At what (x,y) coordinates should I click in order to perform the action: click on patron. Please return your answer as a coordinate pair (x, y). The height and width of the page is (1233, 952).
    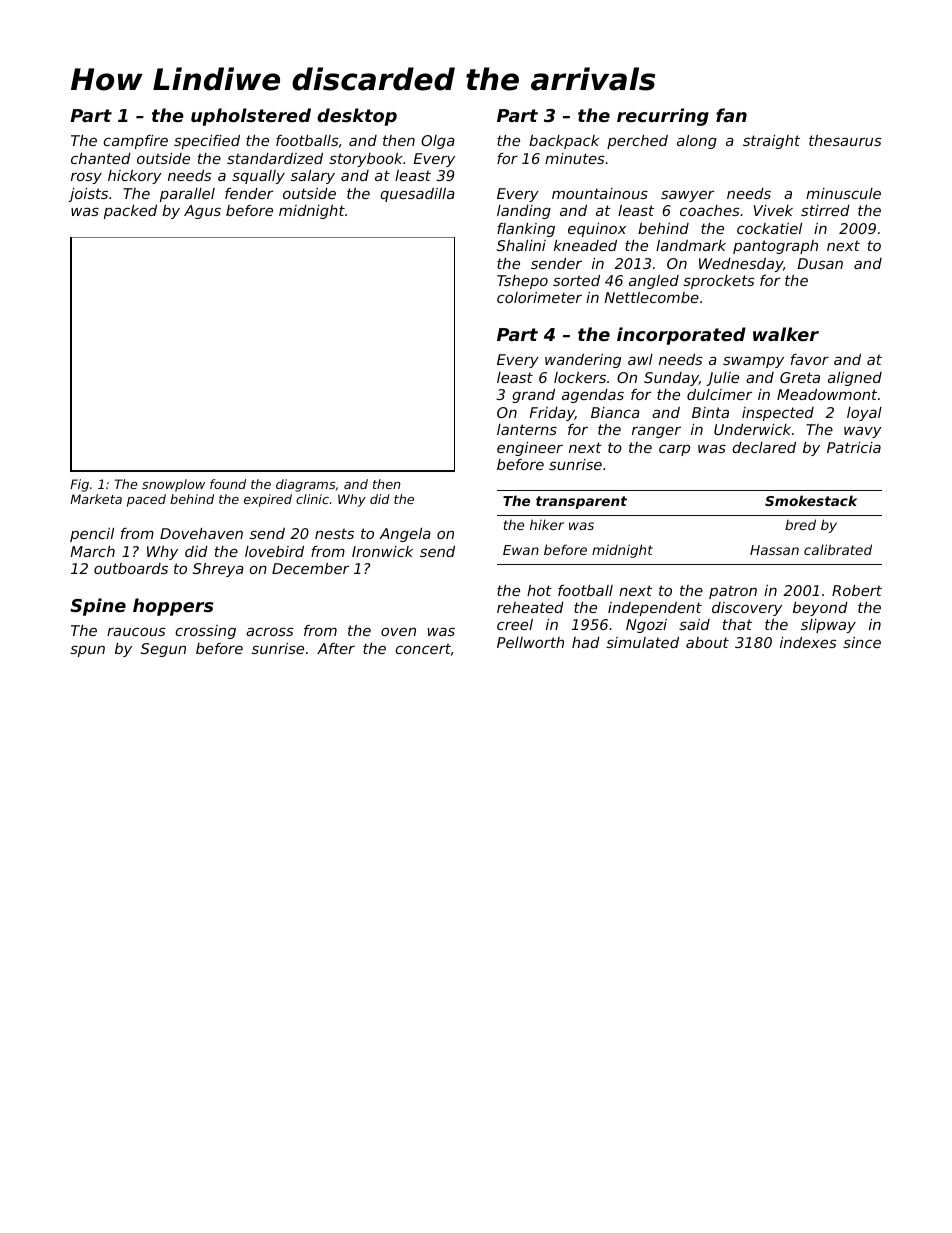
    Looking at the image, I should click on (733, 592).
